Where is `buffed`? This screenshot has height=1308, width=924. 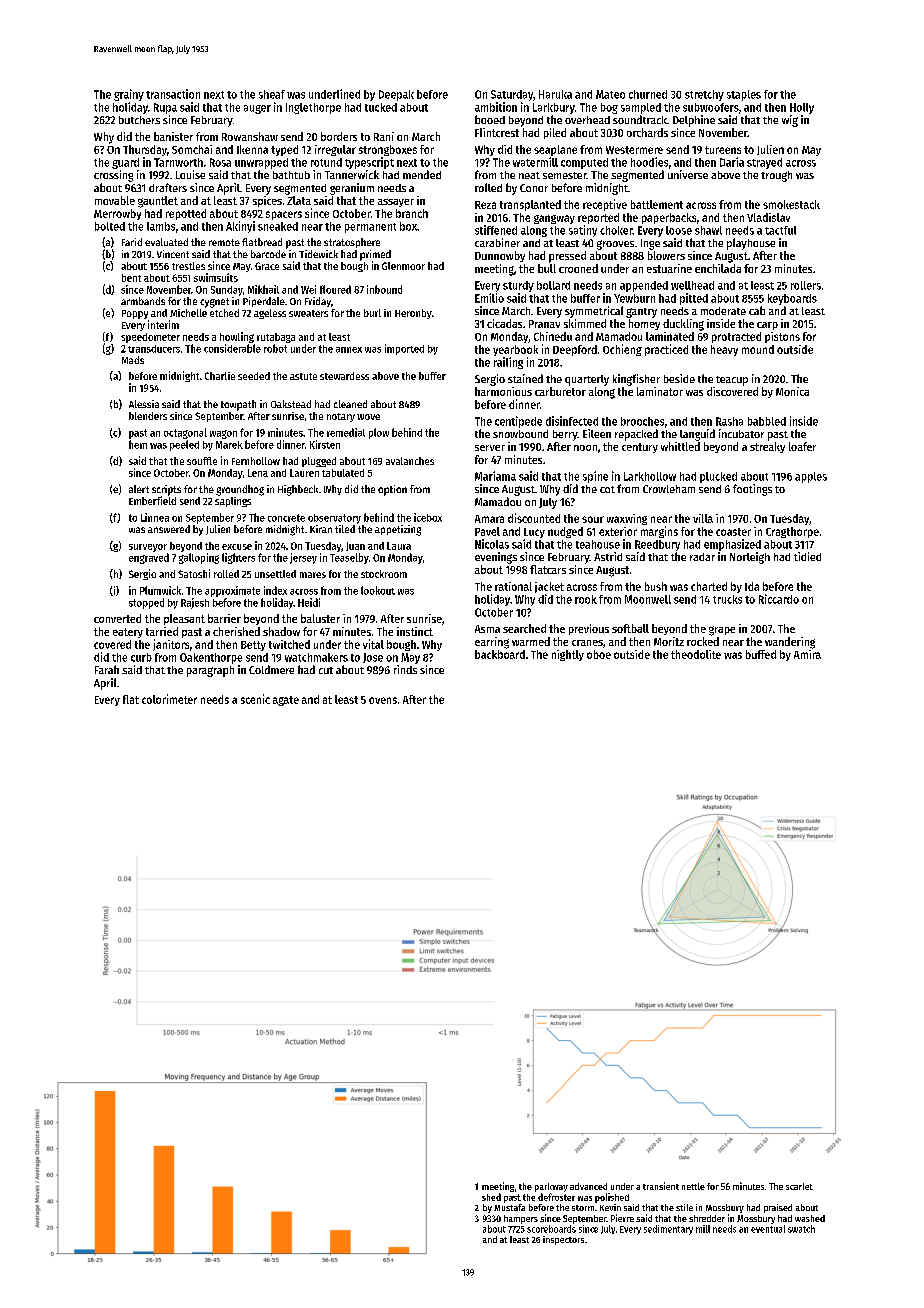 buffed is located at coordinates (761, 654).
